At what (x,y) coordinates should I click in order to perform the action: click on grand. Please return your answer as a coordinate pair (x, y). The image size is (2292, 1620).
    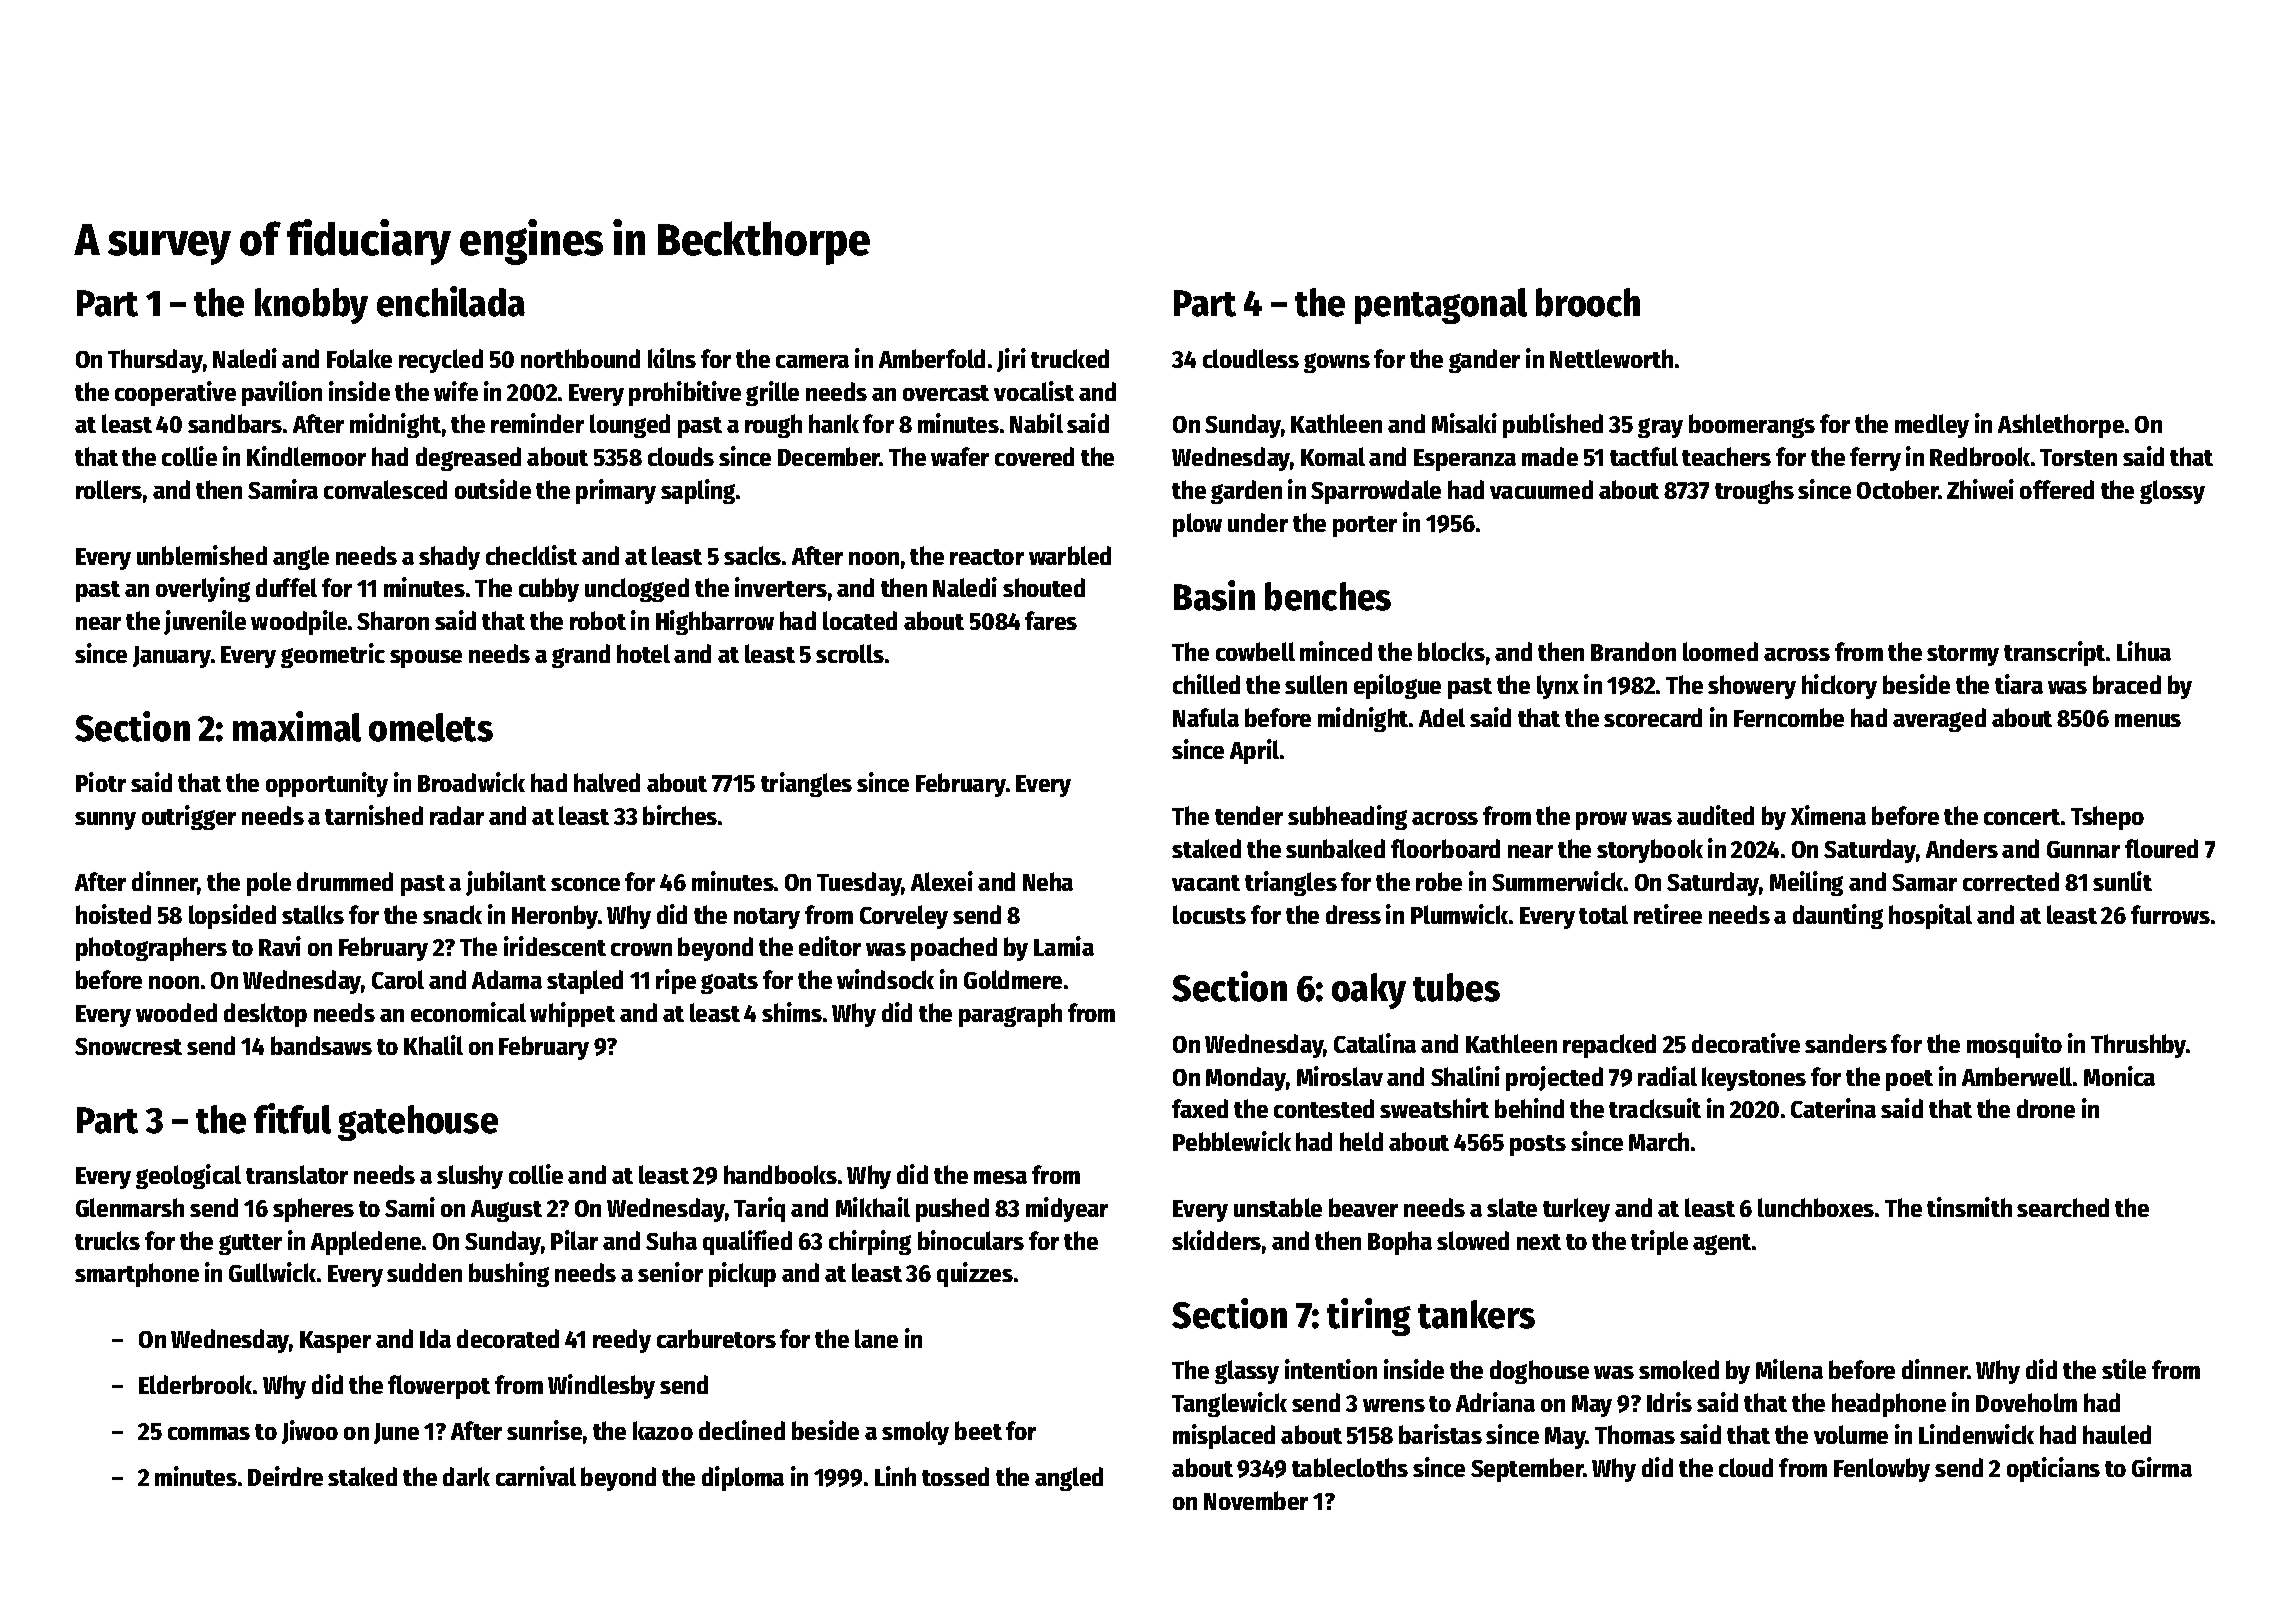
    Looking at the image, I should click on (581, 656).
